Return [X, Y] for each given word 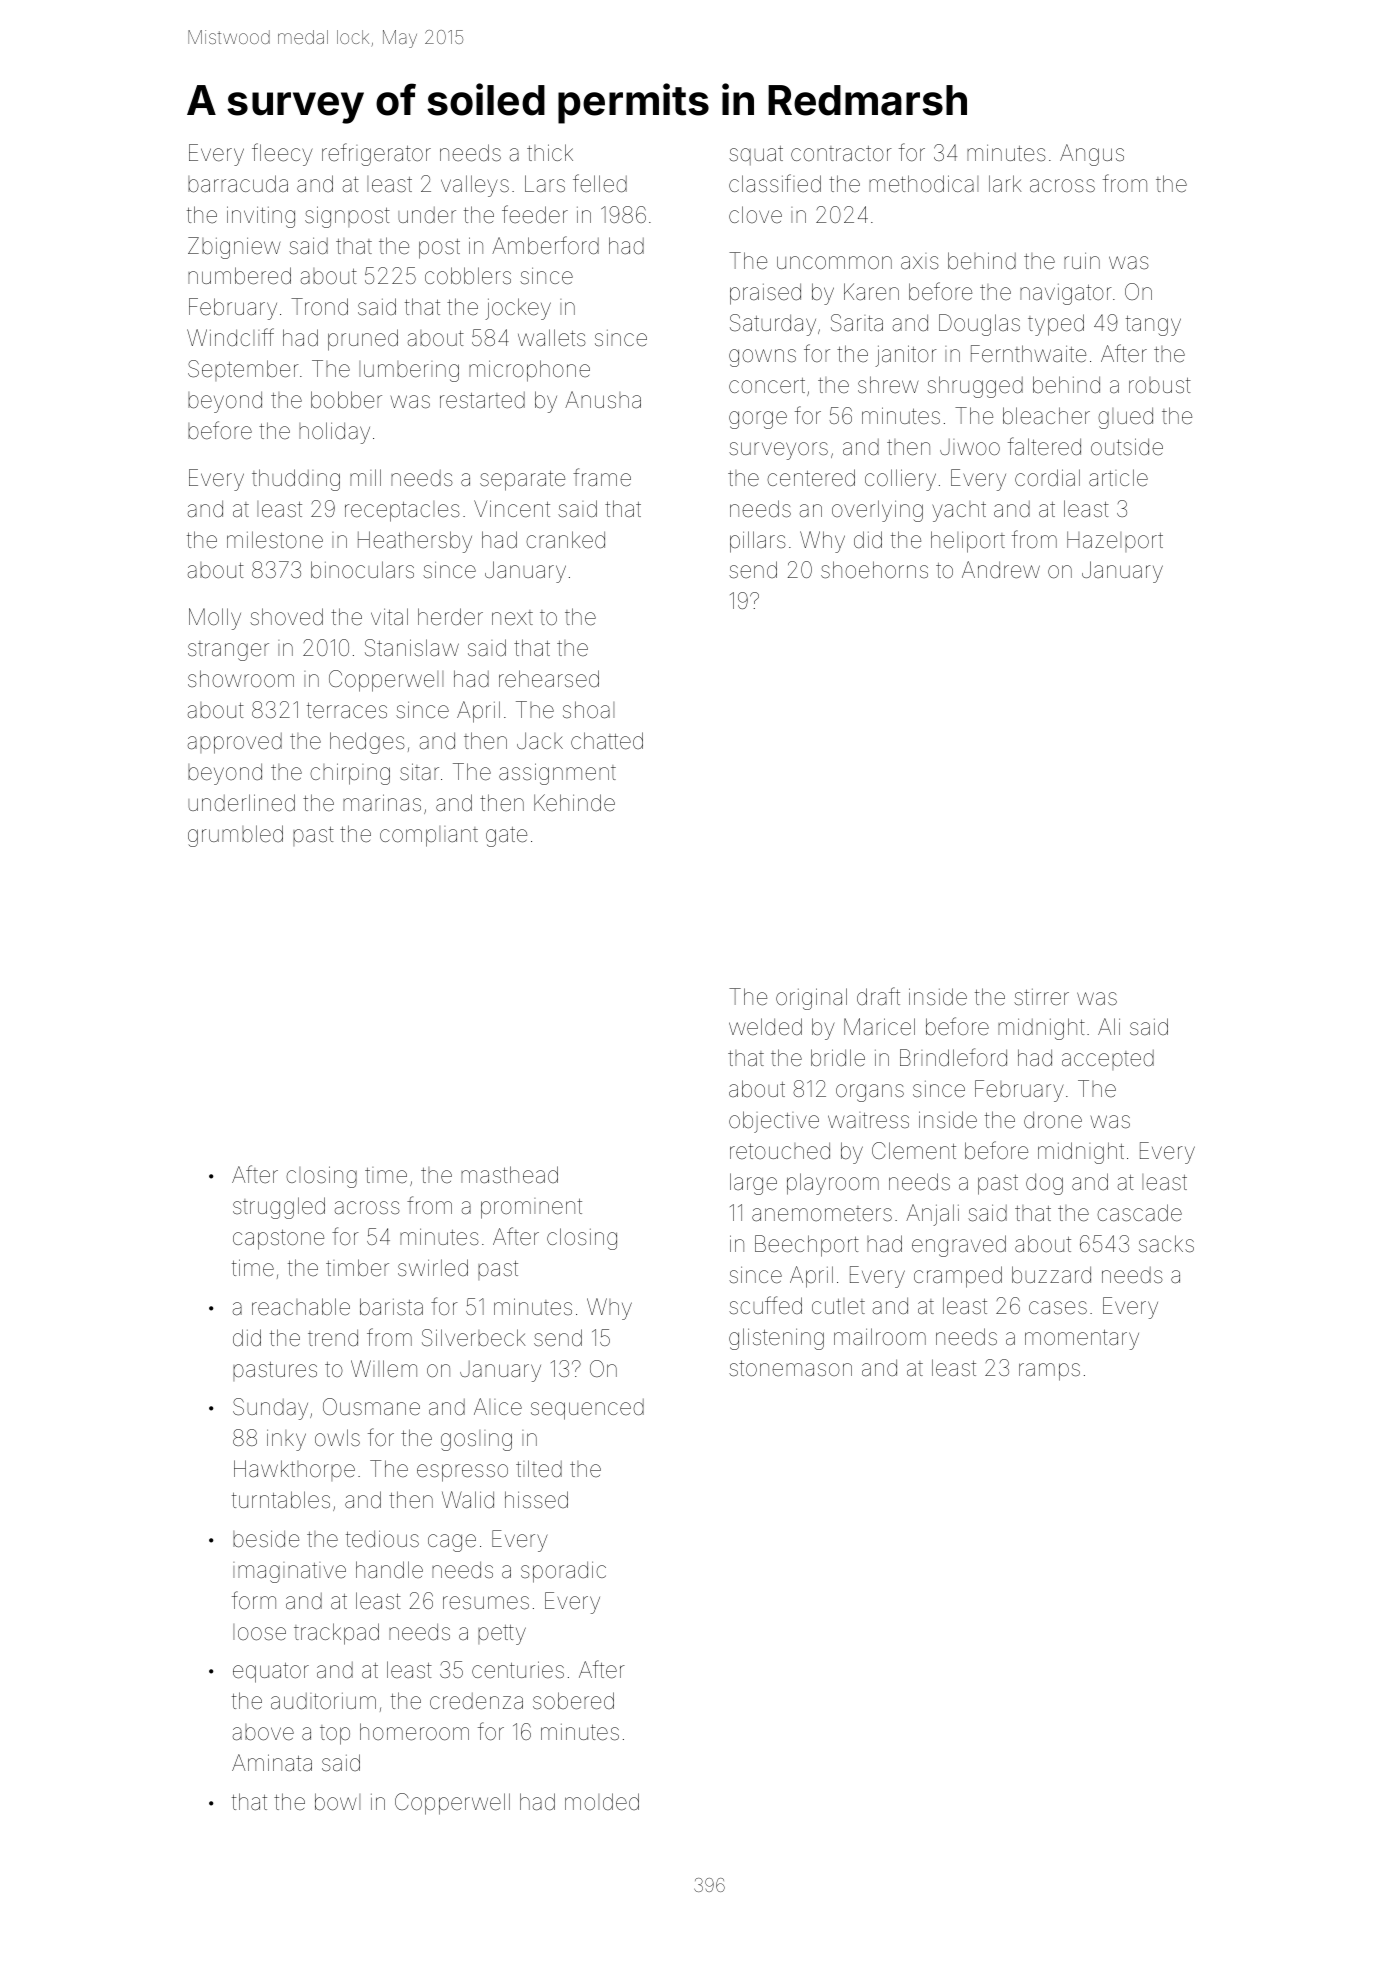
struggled [279, 1208]
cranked [565, 539]
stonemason [790, 1368]
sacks [1166, 1244]
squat [756, 155]
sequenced [587, 1409]
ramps [1049, 1372]
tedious [382, 1539]
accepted [1108, 1060]
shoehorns [874, 570]
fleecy [282, 154]
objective [774, 1122]
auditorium [323, 1701]
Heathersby [415, 542]
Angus [1092, 155]
